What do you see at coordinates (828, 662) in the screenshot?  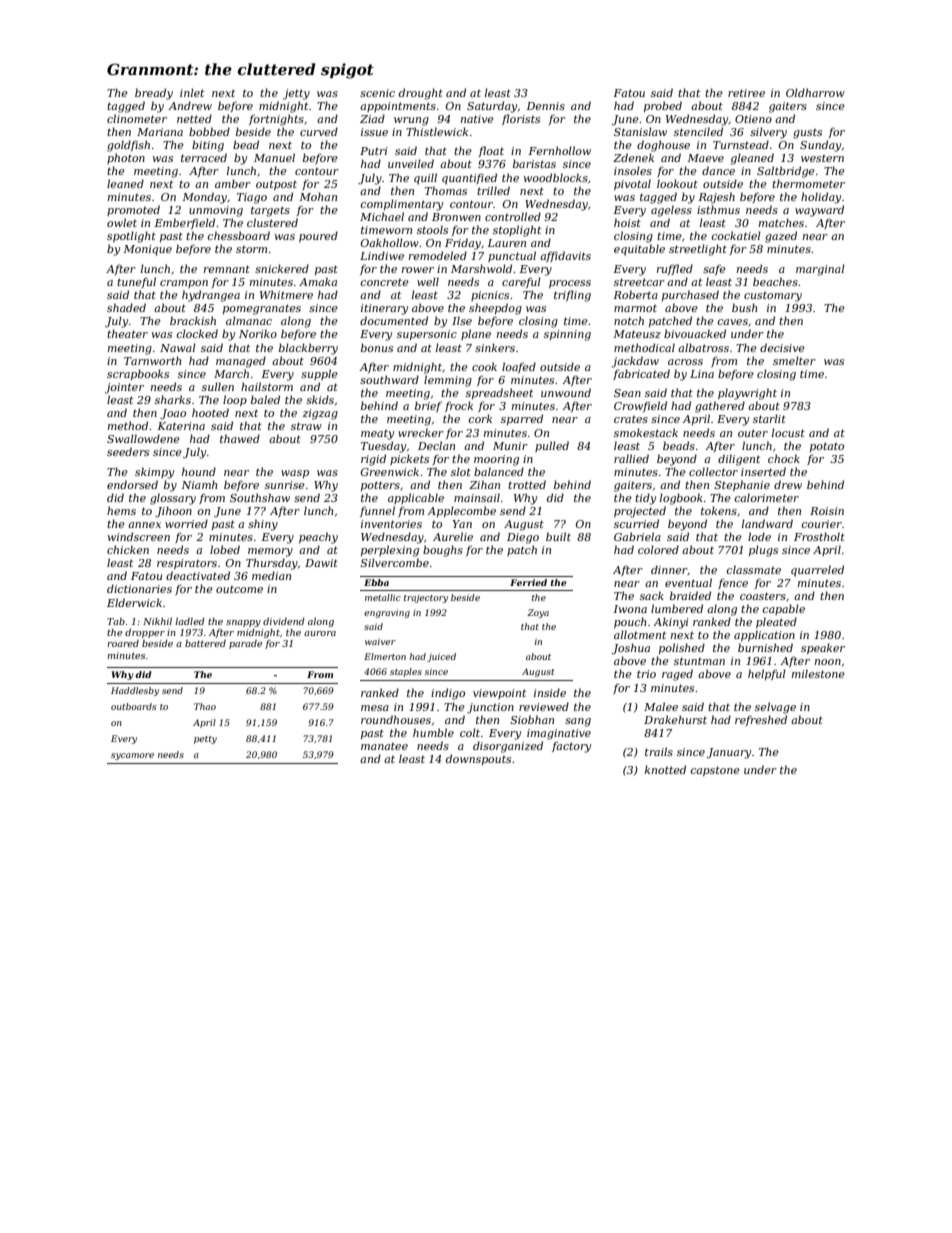 I see `noon` at bounding box center [828, 662].
